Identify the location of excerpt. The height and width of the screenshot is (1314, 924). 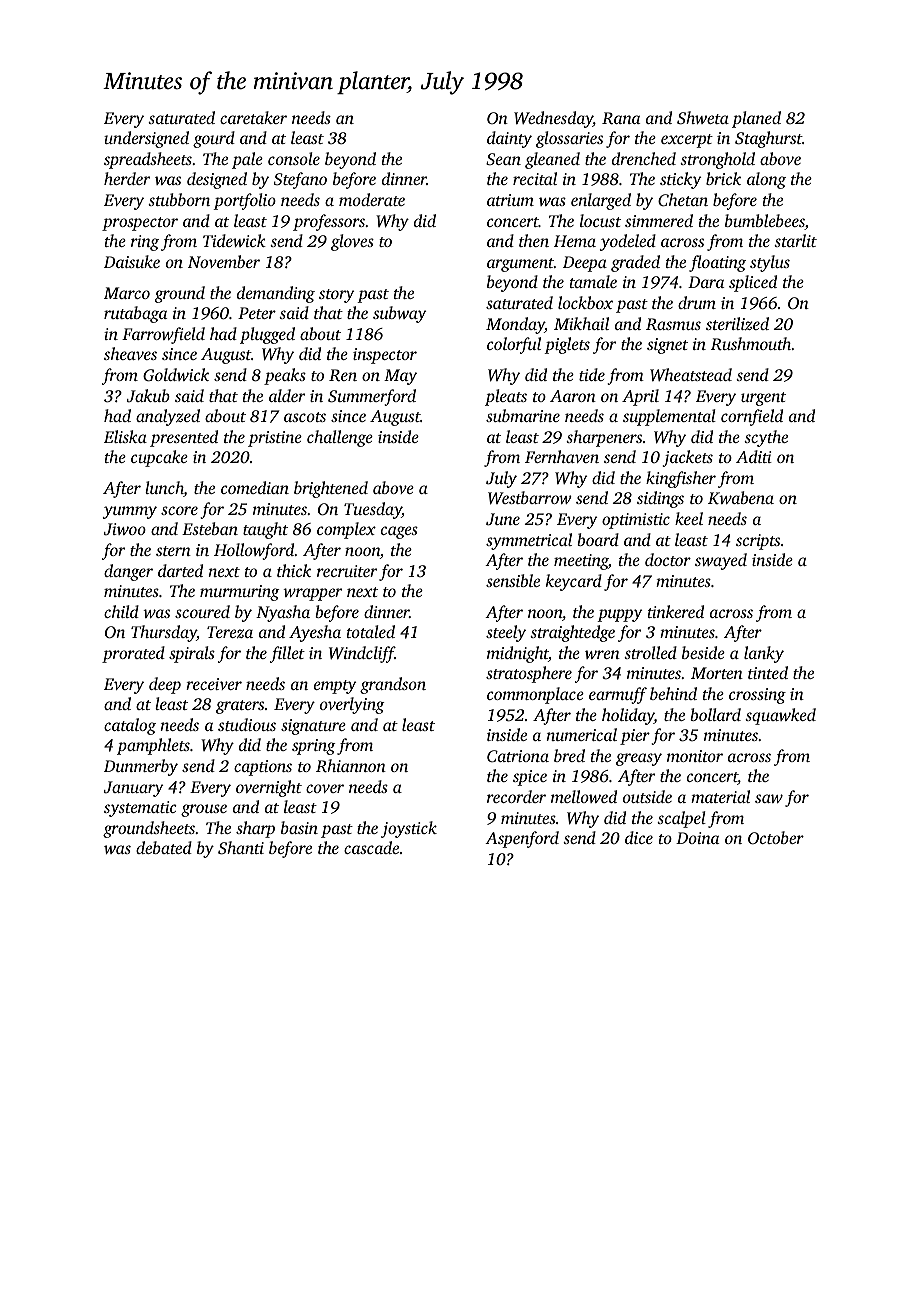
(687, 141).
